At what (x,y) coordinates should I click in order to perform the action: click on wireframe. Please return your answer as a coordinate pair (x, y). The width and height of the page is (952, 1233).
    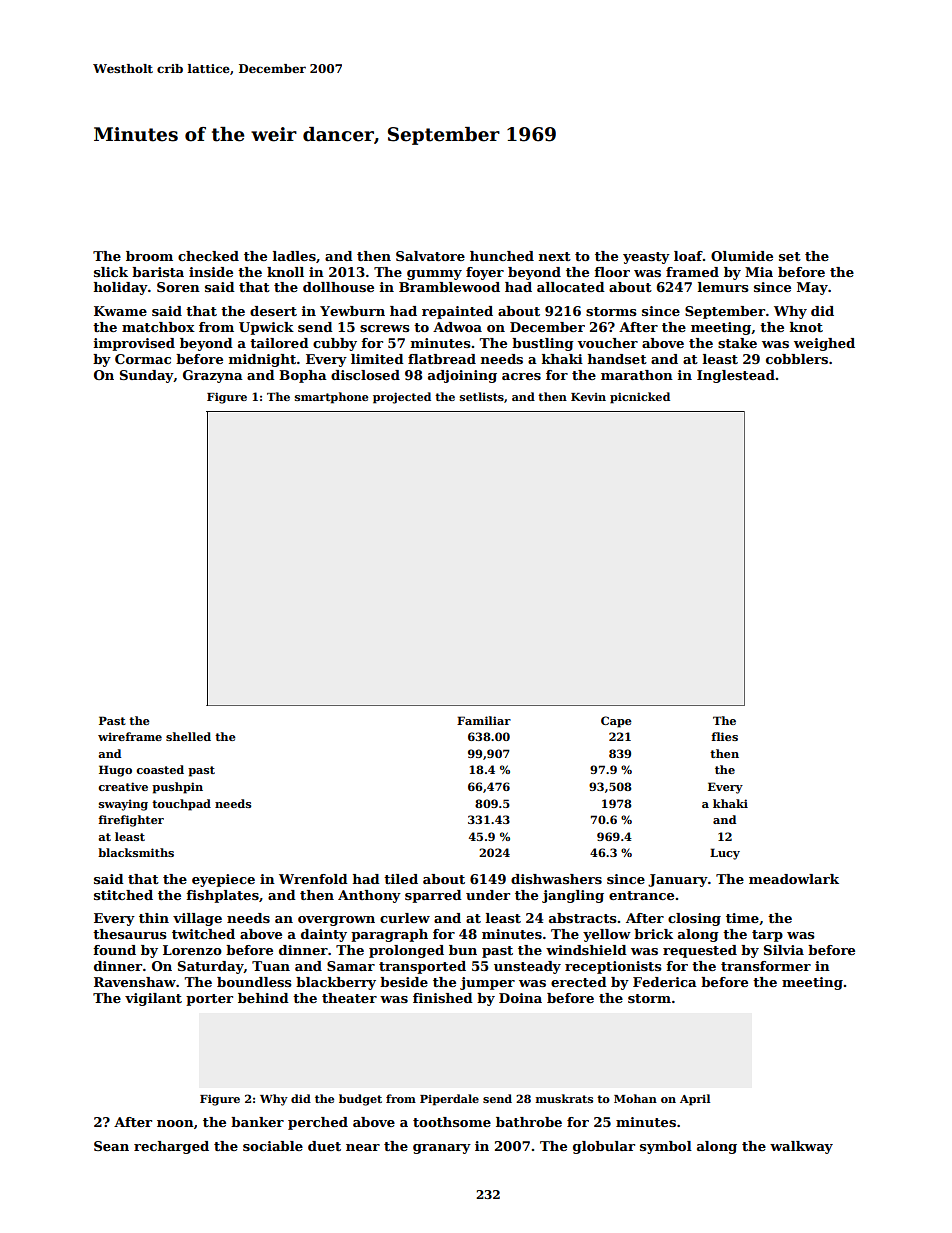
    Looking at the image, I should click on (130, 736).
